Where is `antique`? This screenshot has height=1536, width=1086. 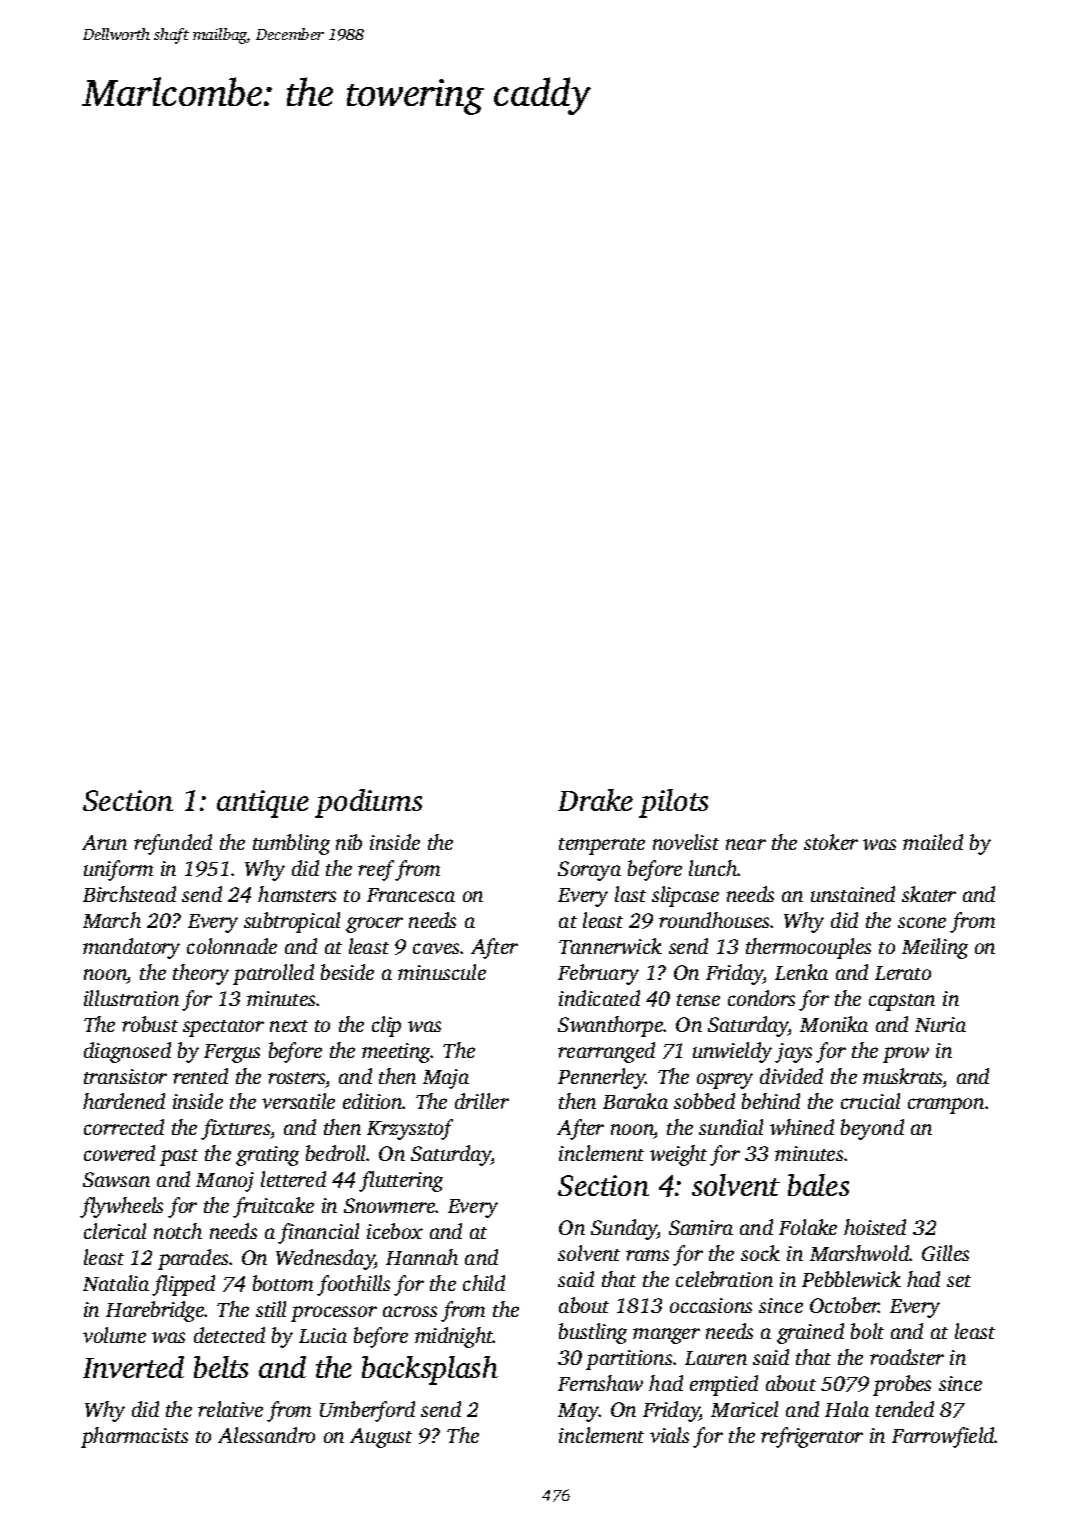 antique is located at coordinates (263, 804).
